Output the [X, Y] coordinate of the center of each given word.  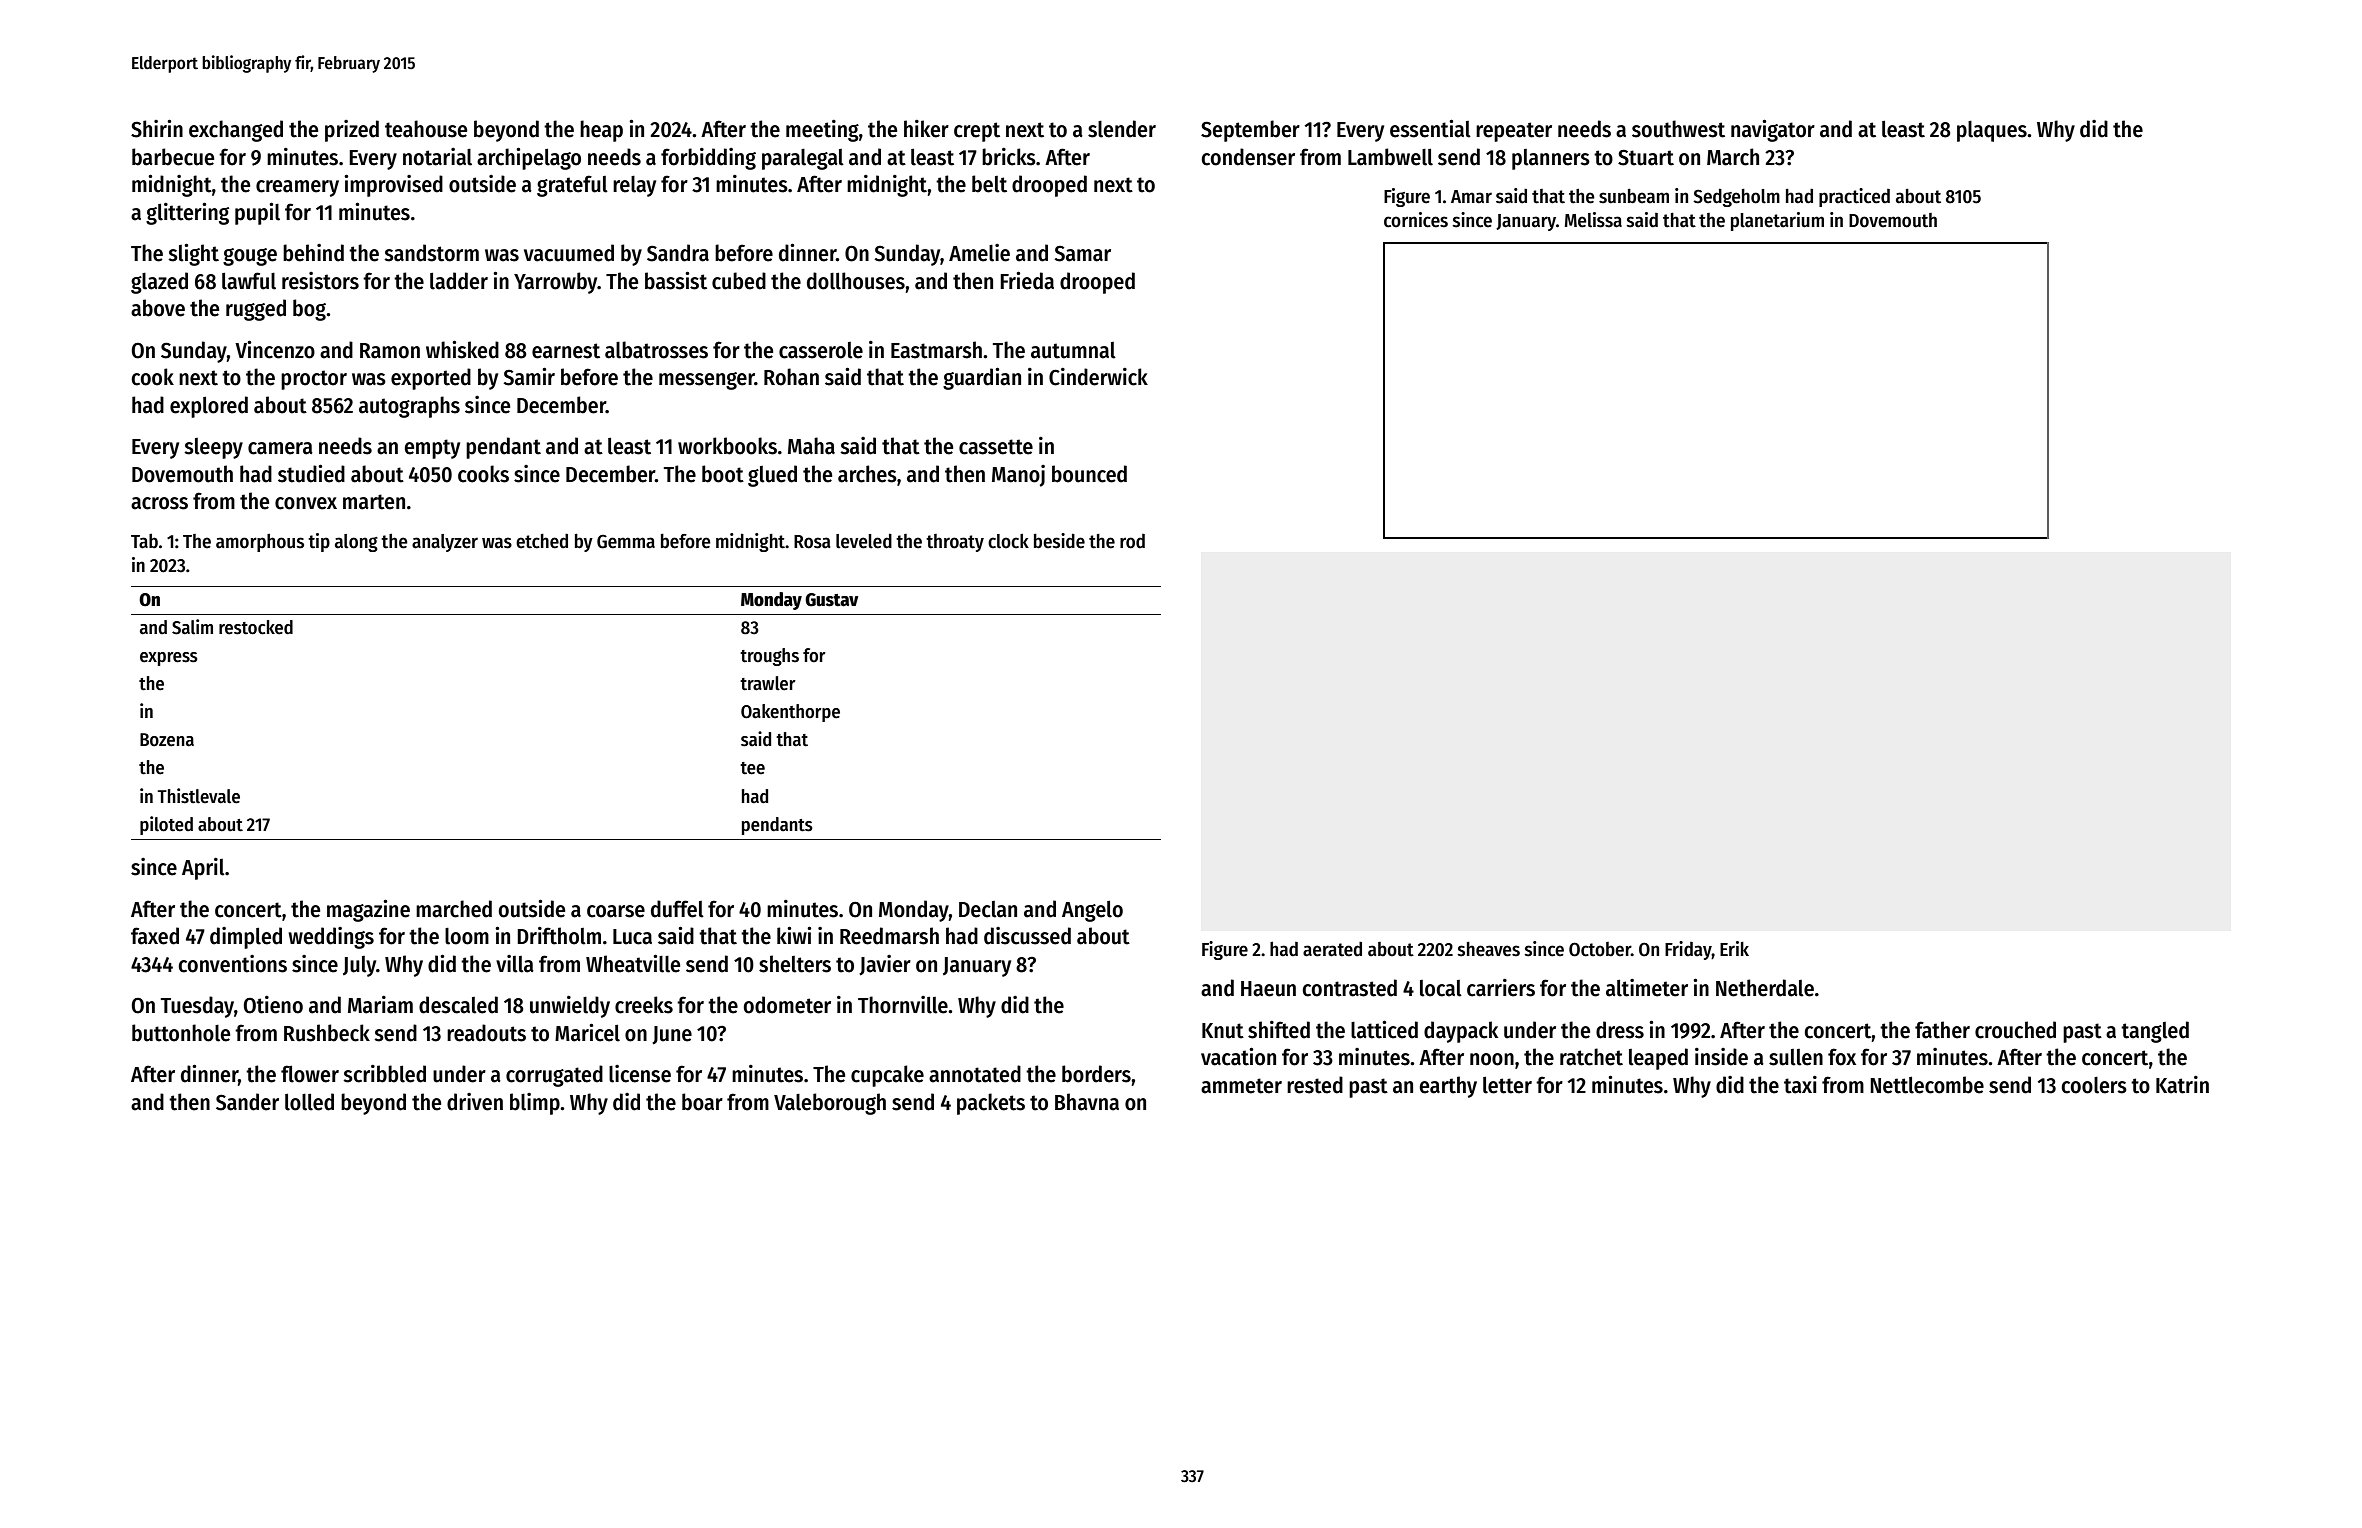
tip [319, 542]
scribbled [384, 1074]
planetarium [1777, 221]
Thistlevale [198, 796]
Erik [1734, 948]
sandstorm [431, 253]
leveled [864, 541]
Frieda [1027, 280]
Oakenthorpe [790, 713]
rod [1132, 541]
